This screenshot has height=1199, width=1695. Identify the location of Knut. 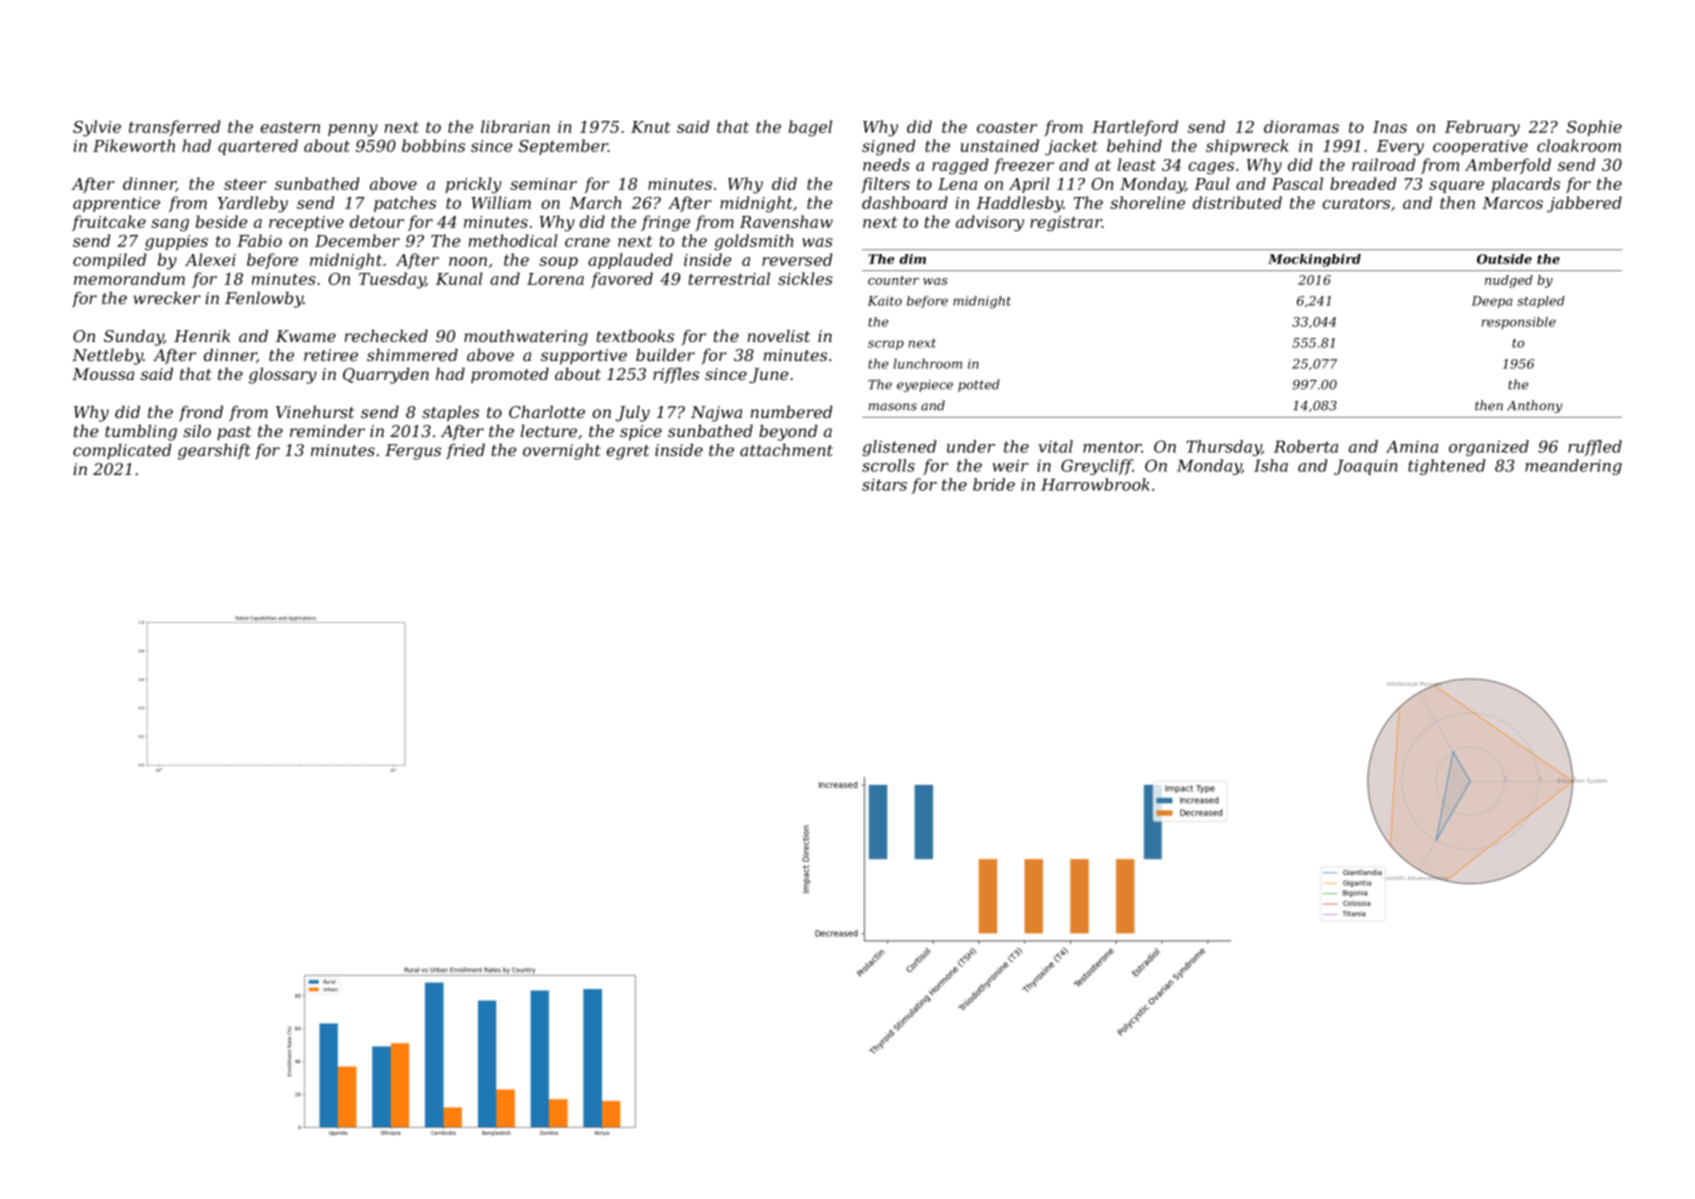
(651, 127).
